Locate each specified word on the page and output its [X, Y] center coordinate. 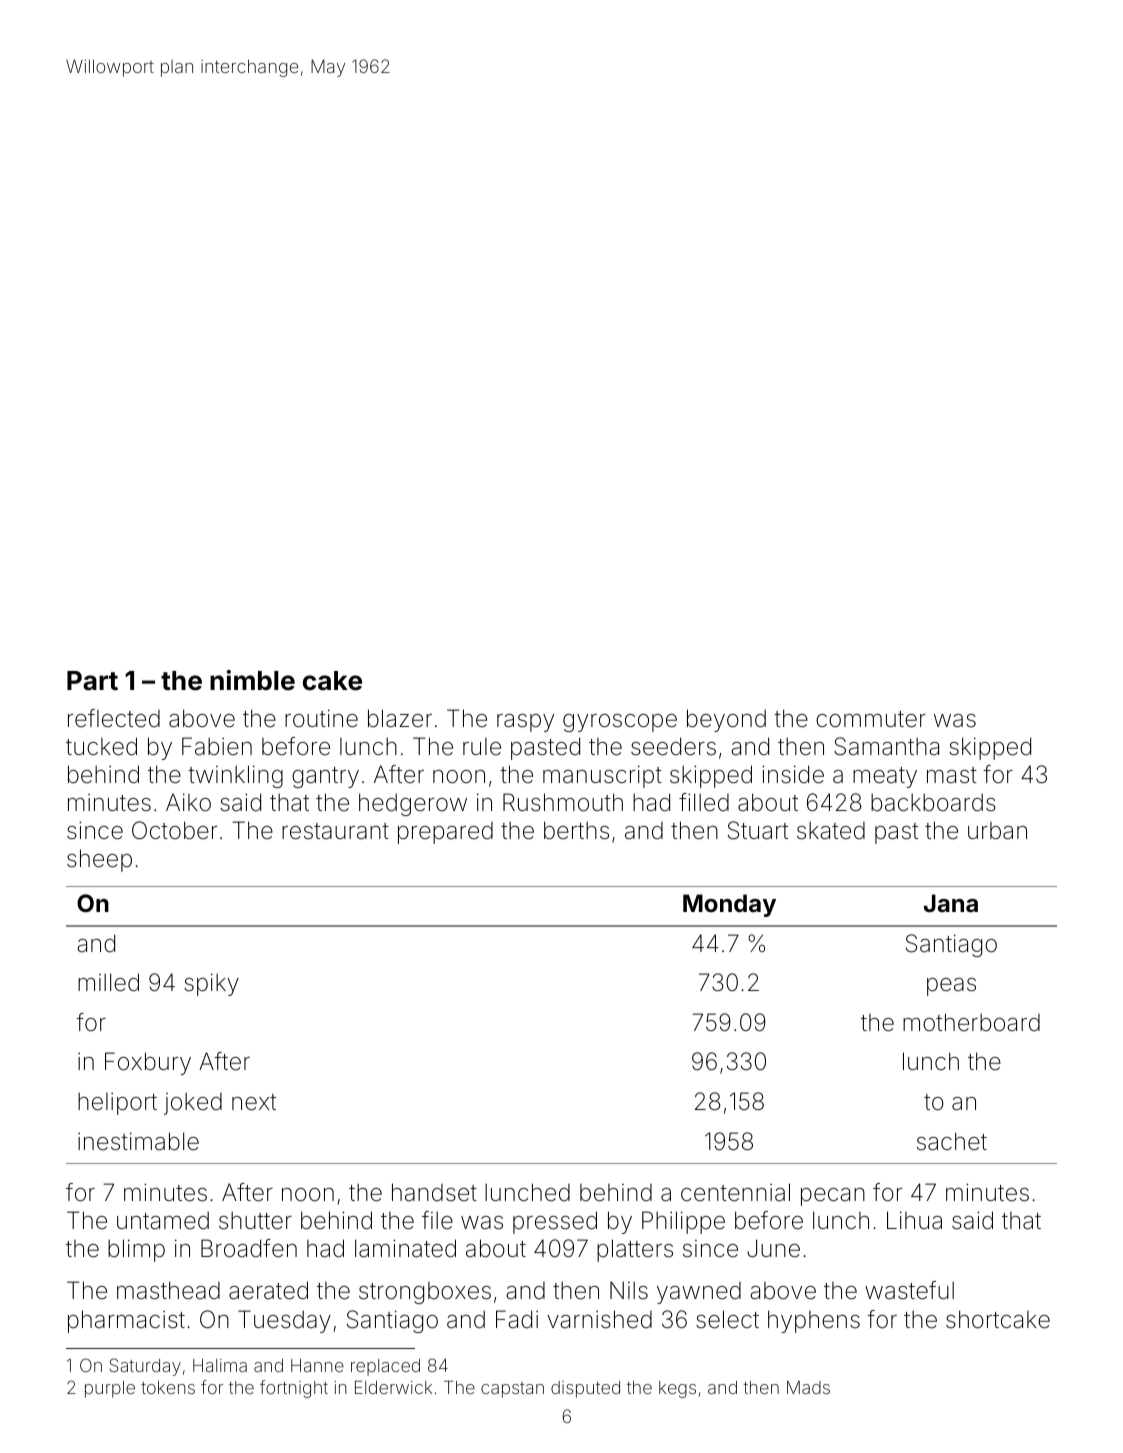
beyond [726, 720]
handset [434, 1192]
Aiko [188, 802]
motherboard [971, 1022]
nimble [252, 680]
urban [997, 831]
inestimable [138, 1141]
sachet [952, 1141]
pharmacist [126, 1321]
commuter [871, 719]
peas [951, 987]
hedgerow [413, 804]
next [254, 1102]
